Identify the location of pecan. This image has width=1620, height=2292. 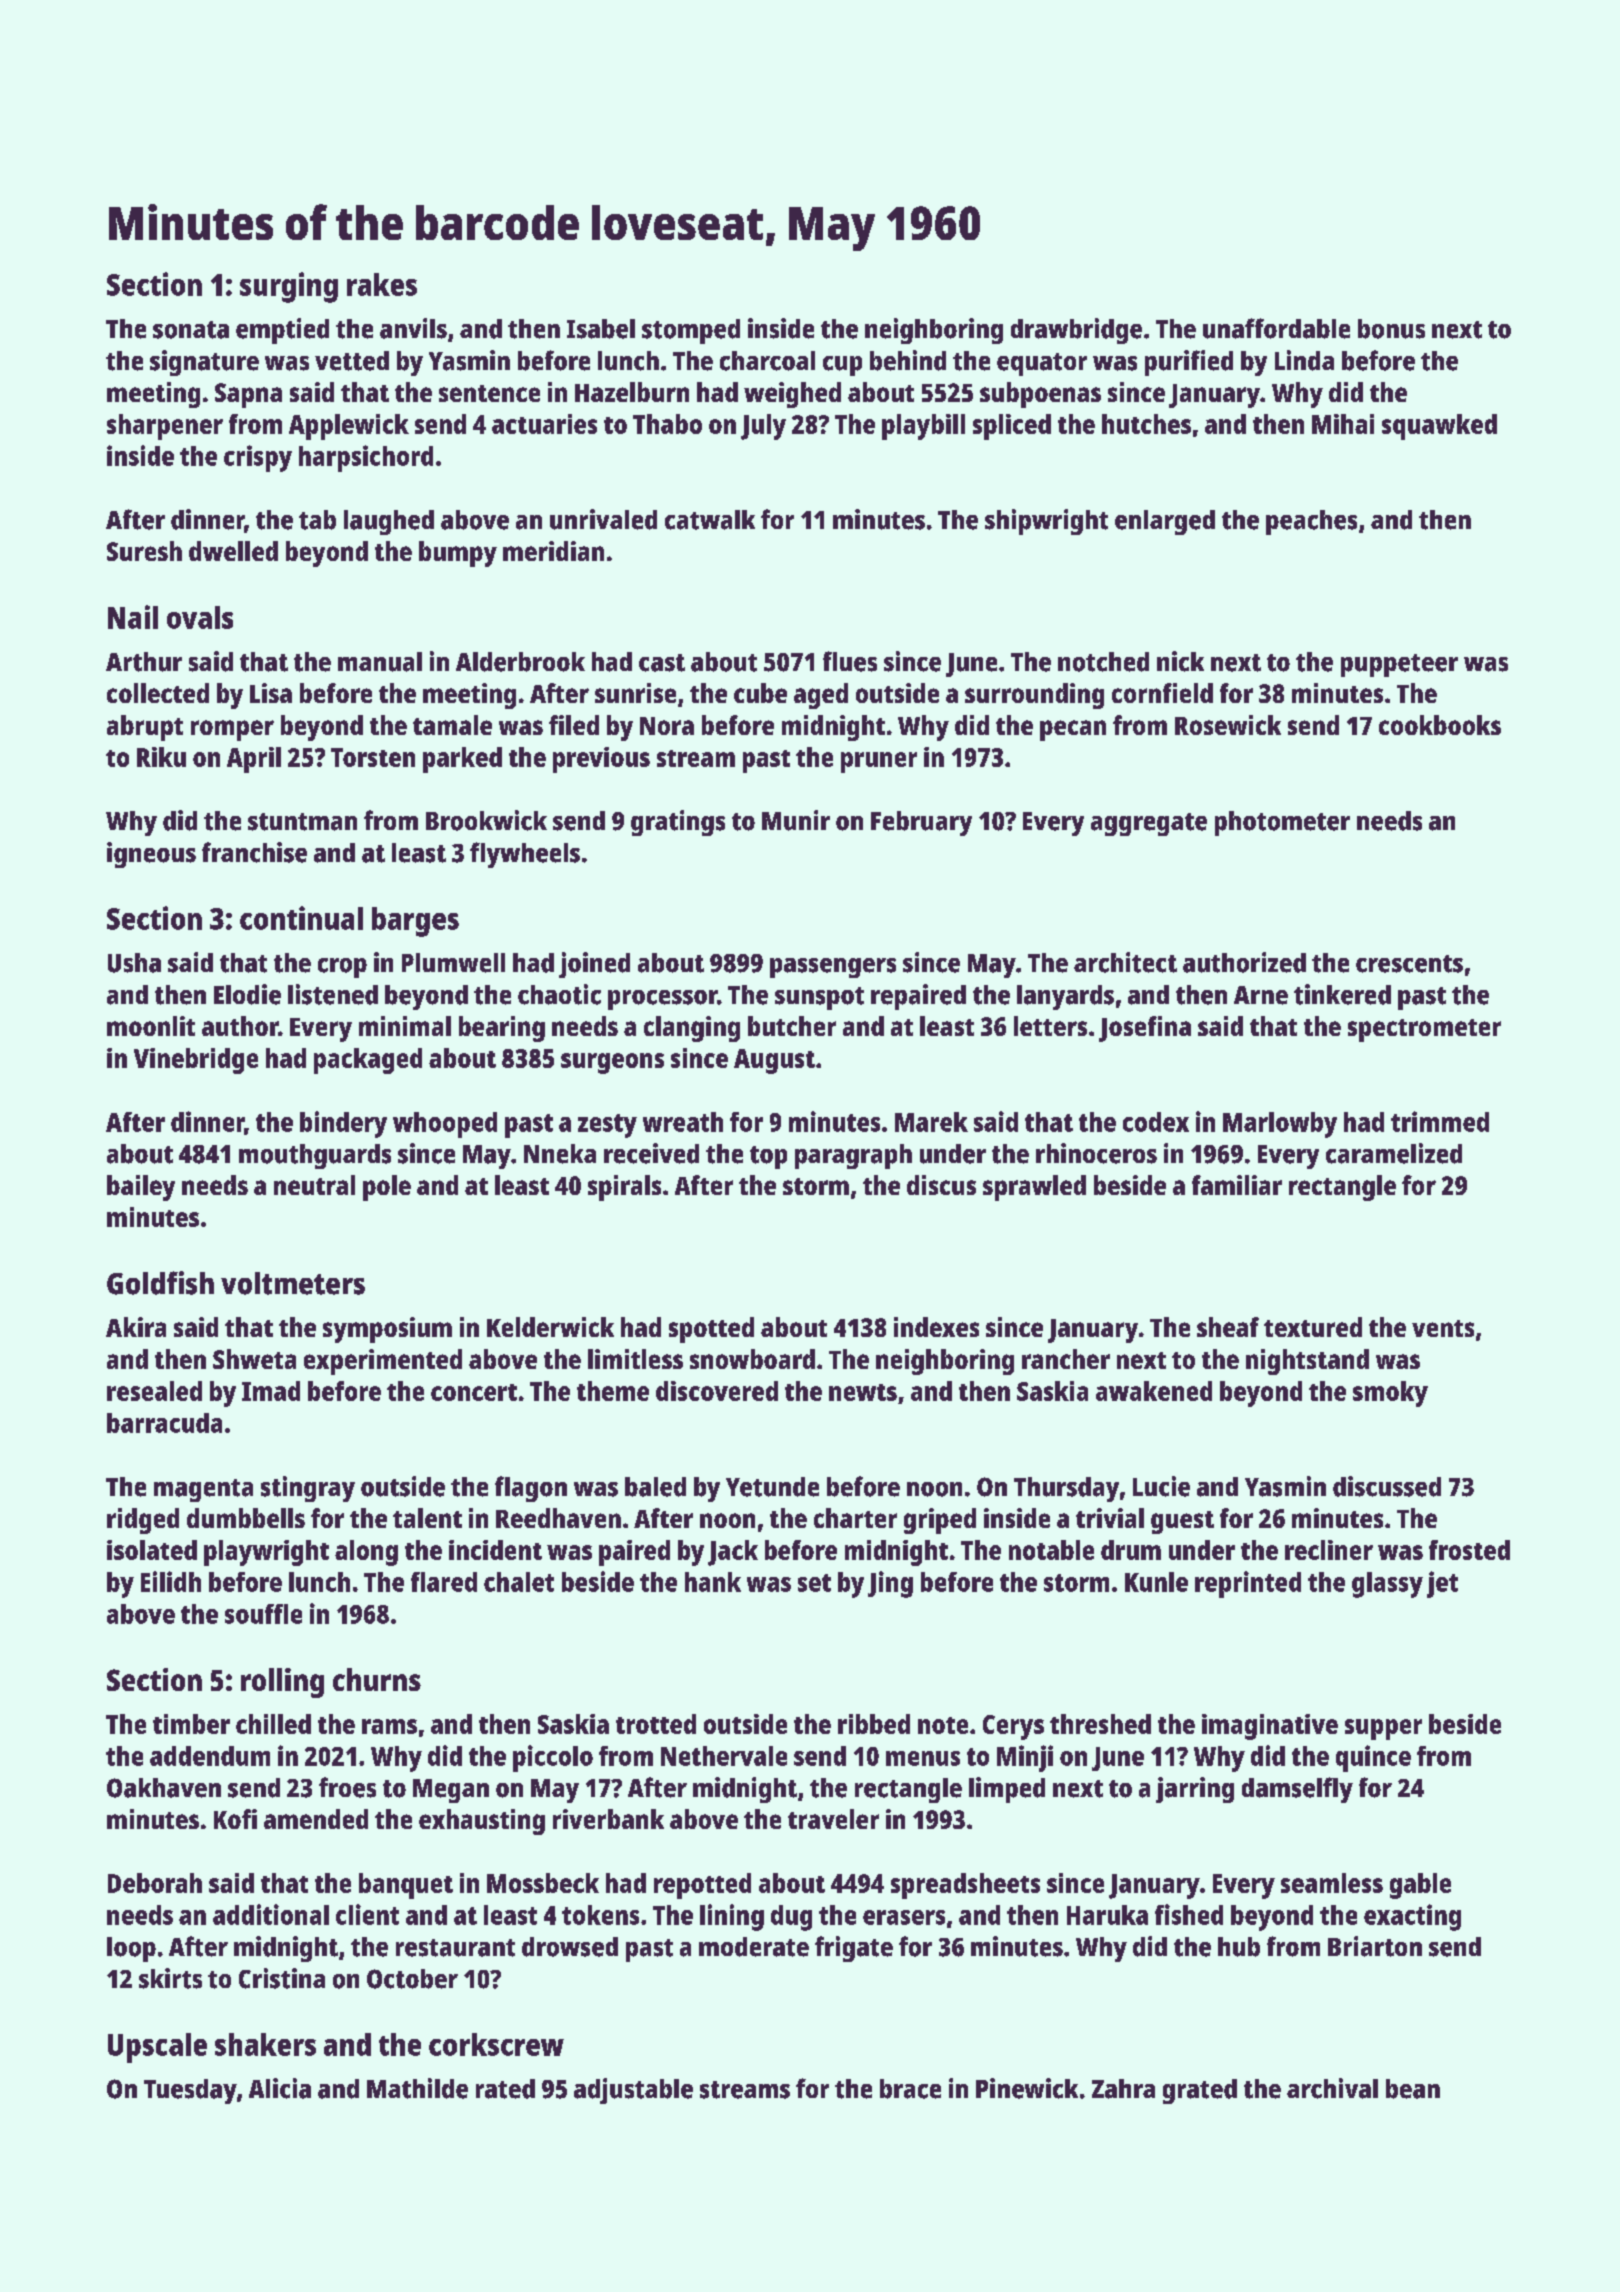
(1073, 730).
